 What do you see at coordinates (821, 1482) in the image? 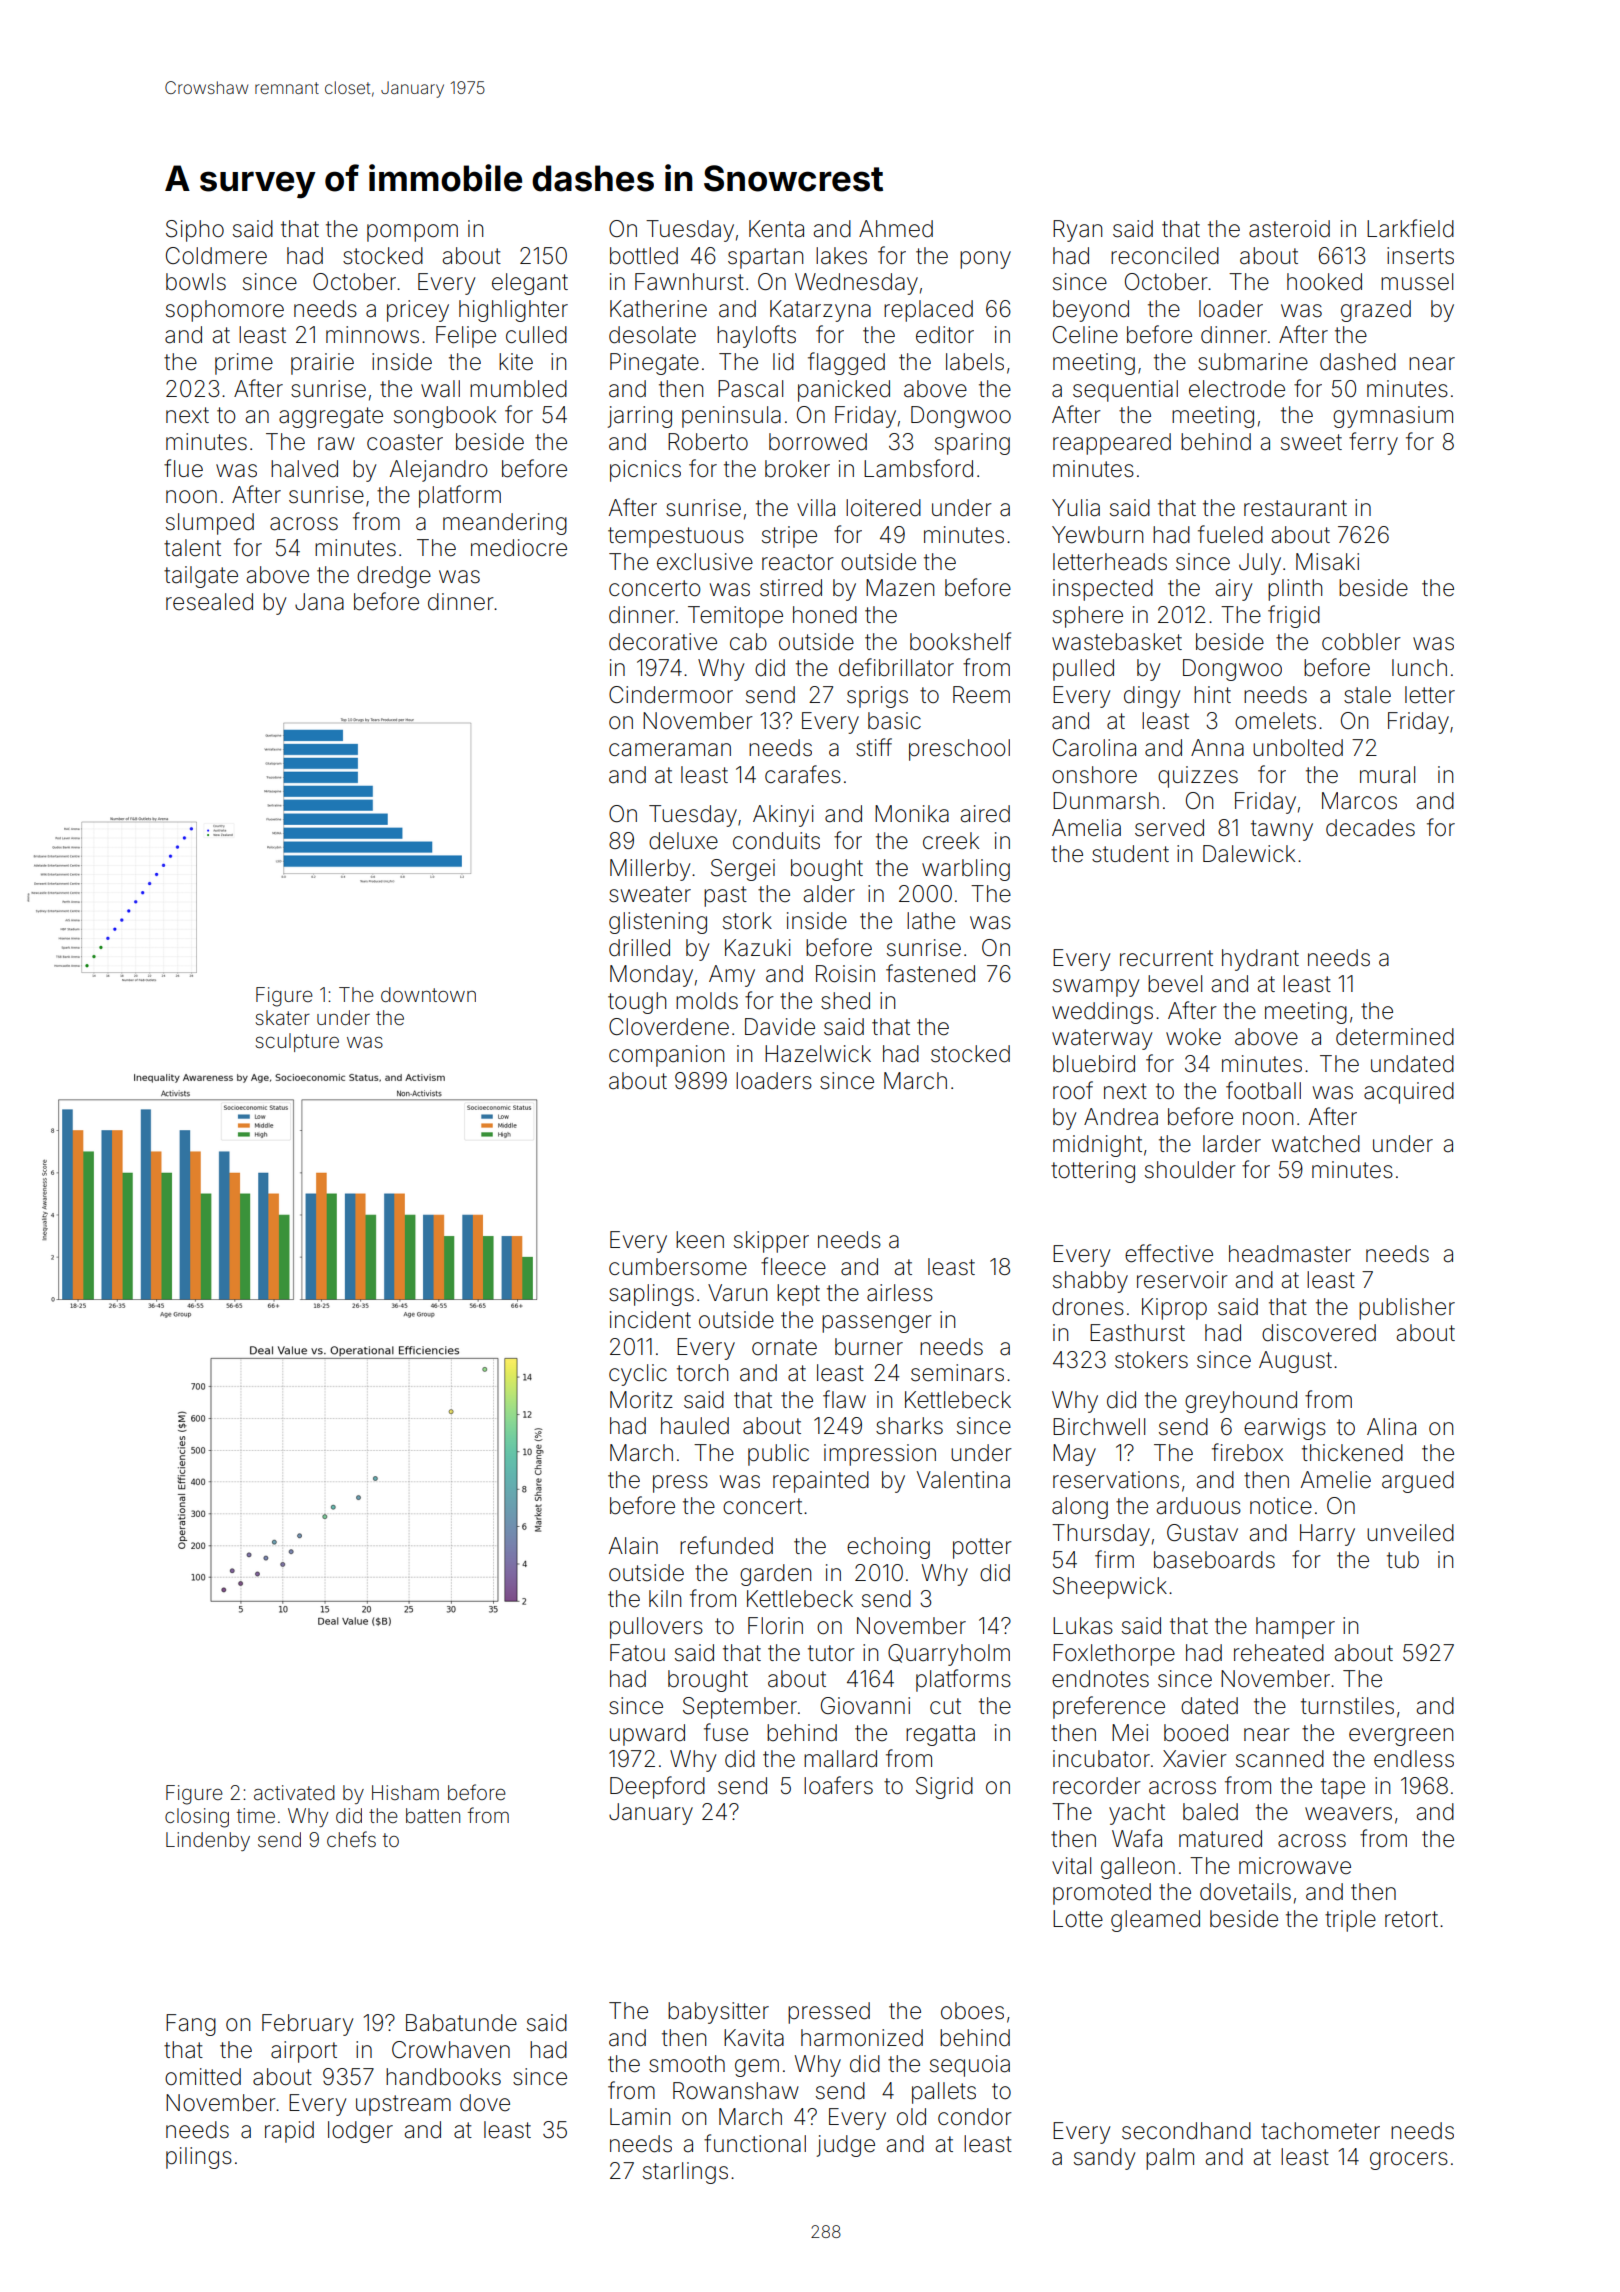
I see `repainted` at bounding box center [821, 1482].
